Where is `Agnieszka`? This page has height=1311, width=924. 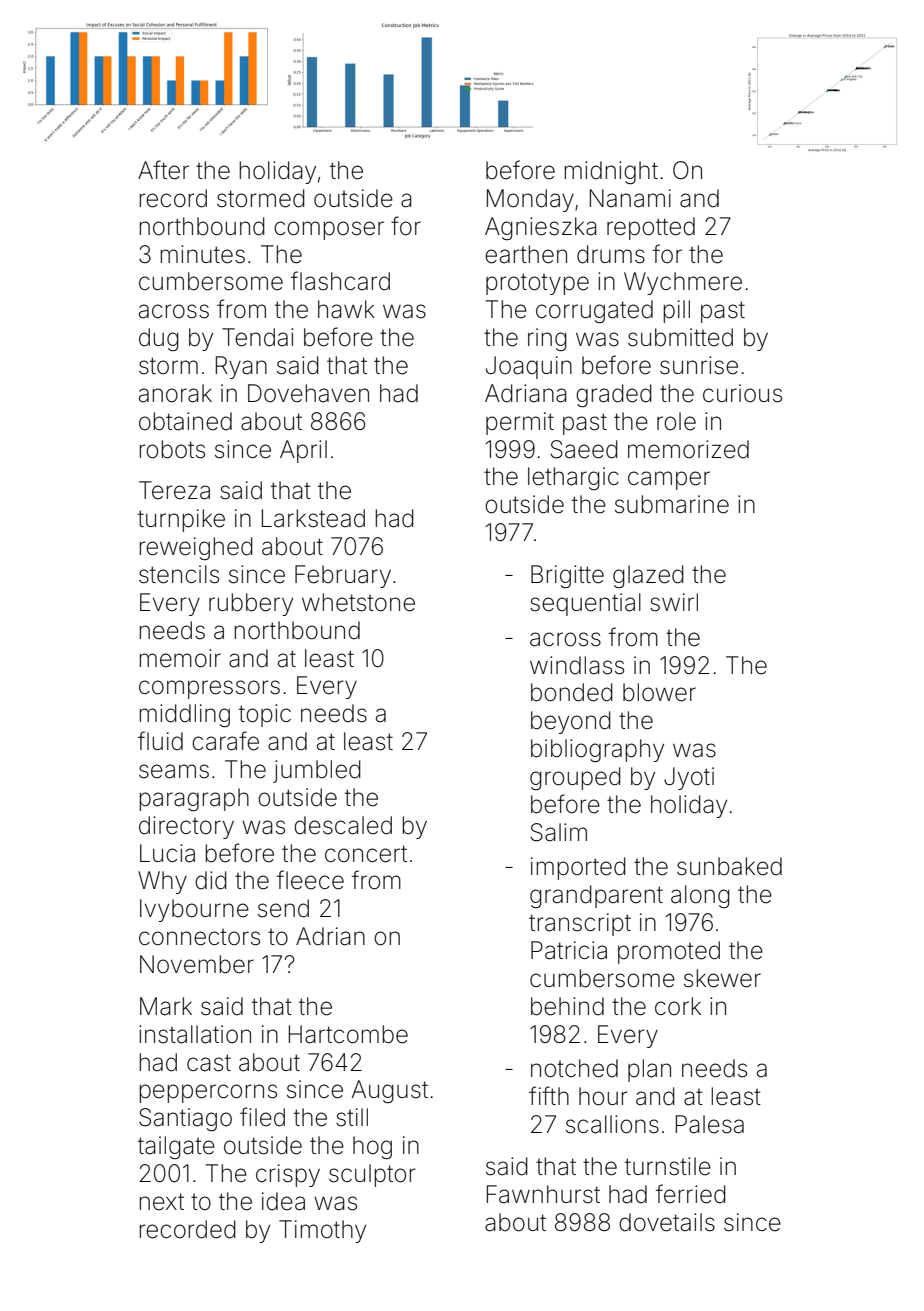 Agnieszka is located at coordinates (541, 228).
